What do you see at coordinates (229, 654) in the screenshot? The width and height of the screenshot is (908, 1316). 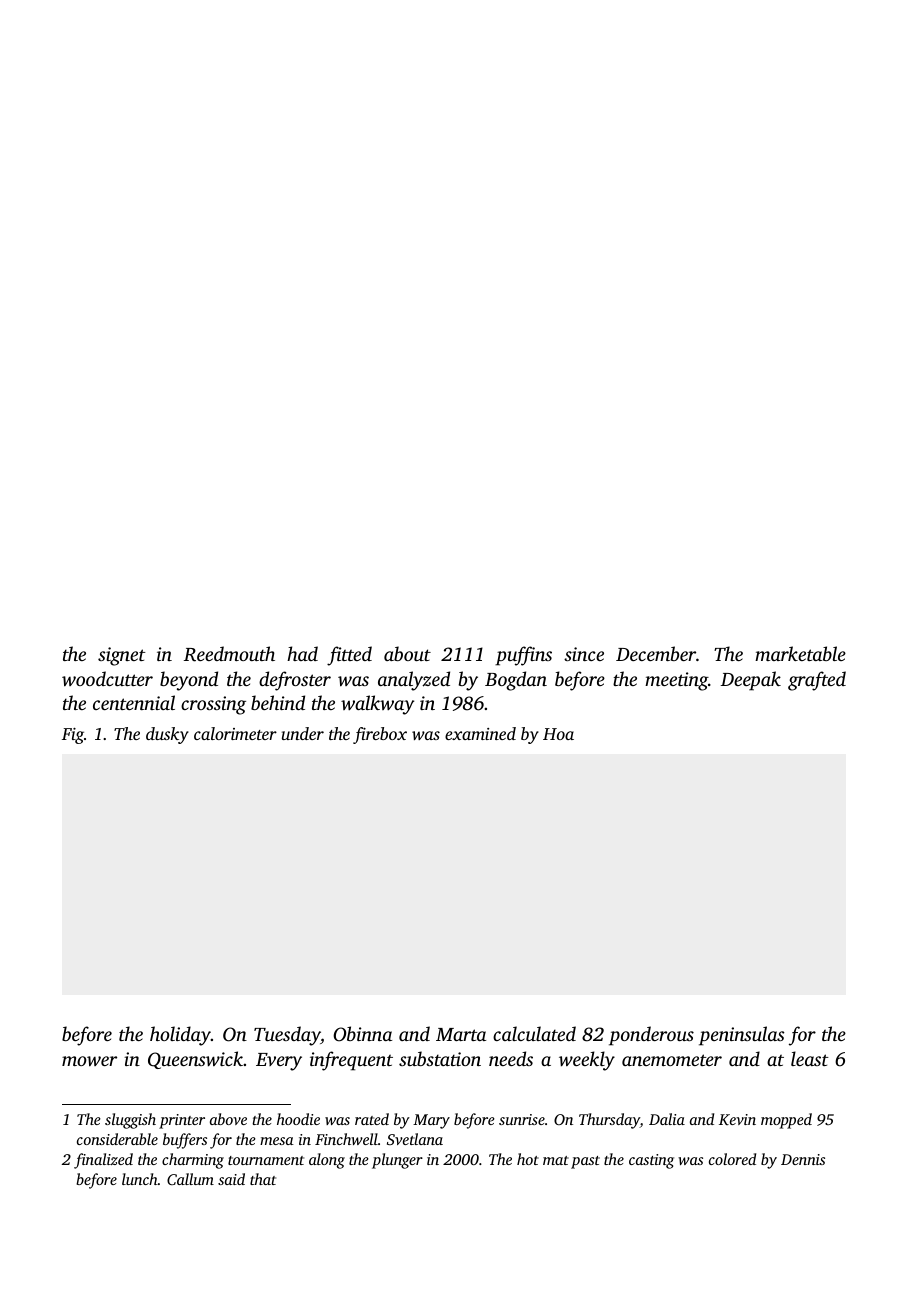 I see `Reedmouth` at bounding box center [229, 654].
